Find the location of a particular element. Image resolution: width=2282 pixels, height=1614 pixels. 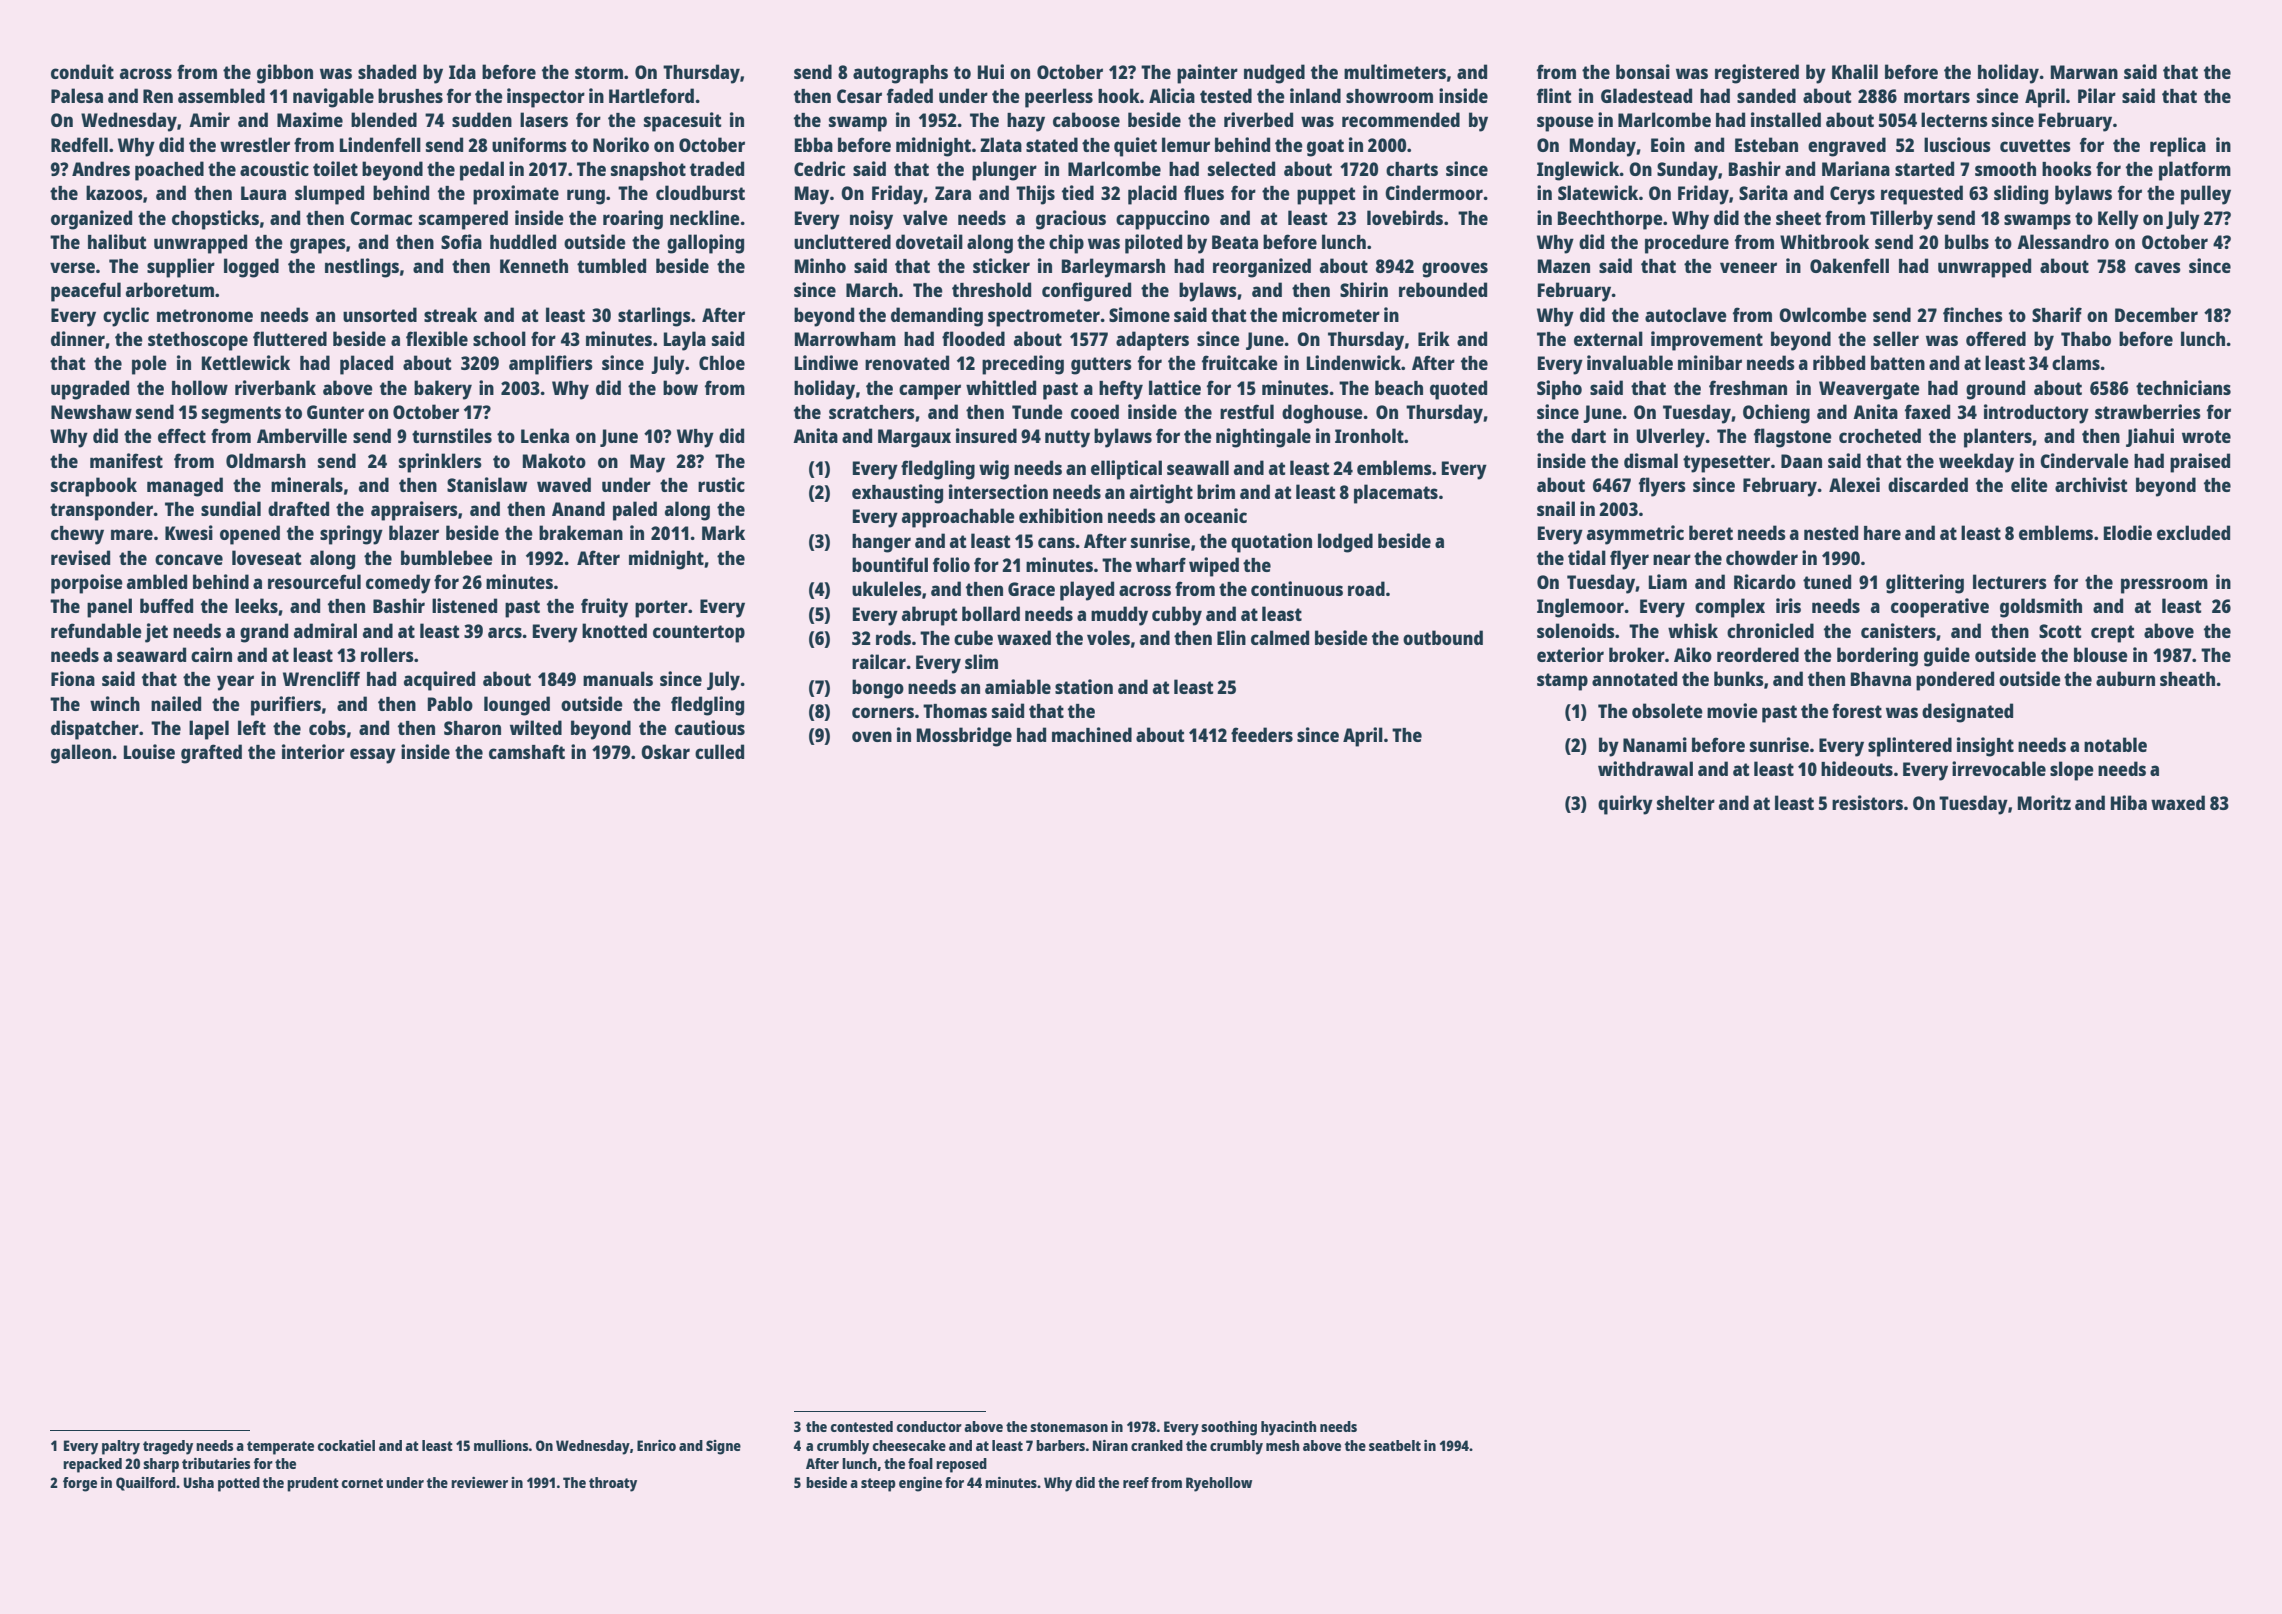

essay is located at coordinates (373, 756).
